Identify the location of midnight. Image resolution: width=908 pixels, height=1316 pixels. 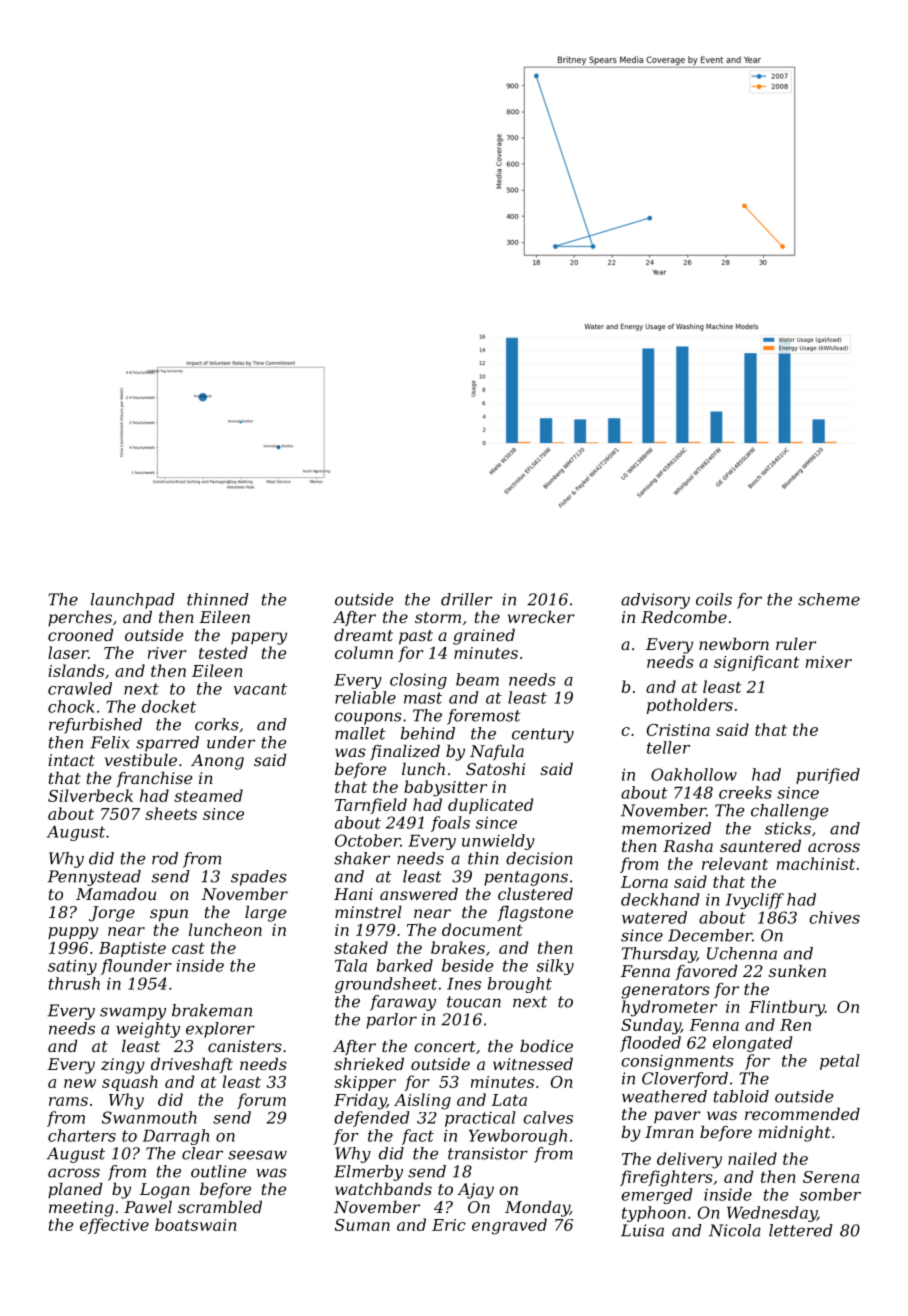
(794, 1134).
